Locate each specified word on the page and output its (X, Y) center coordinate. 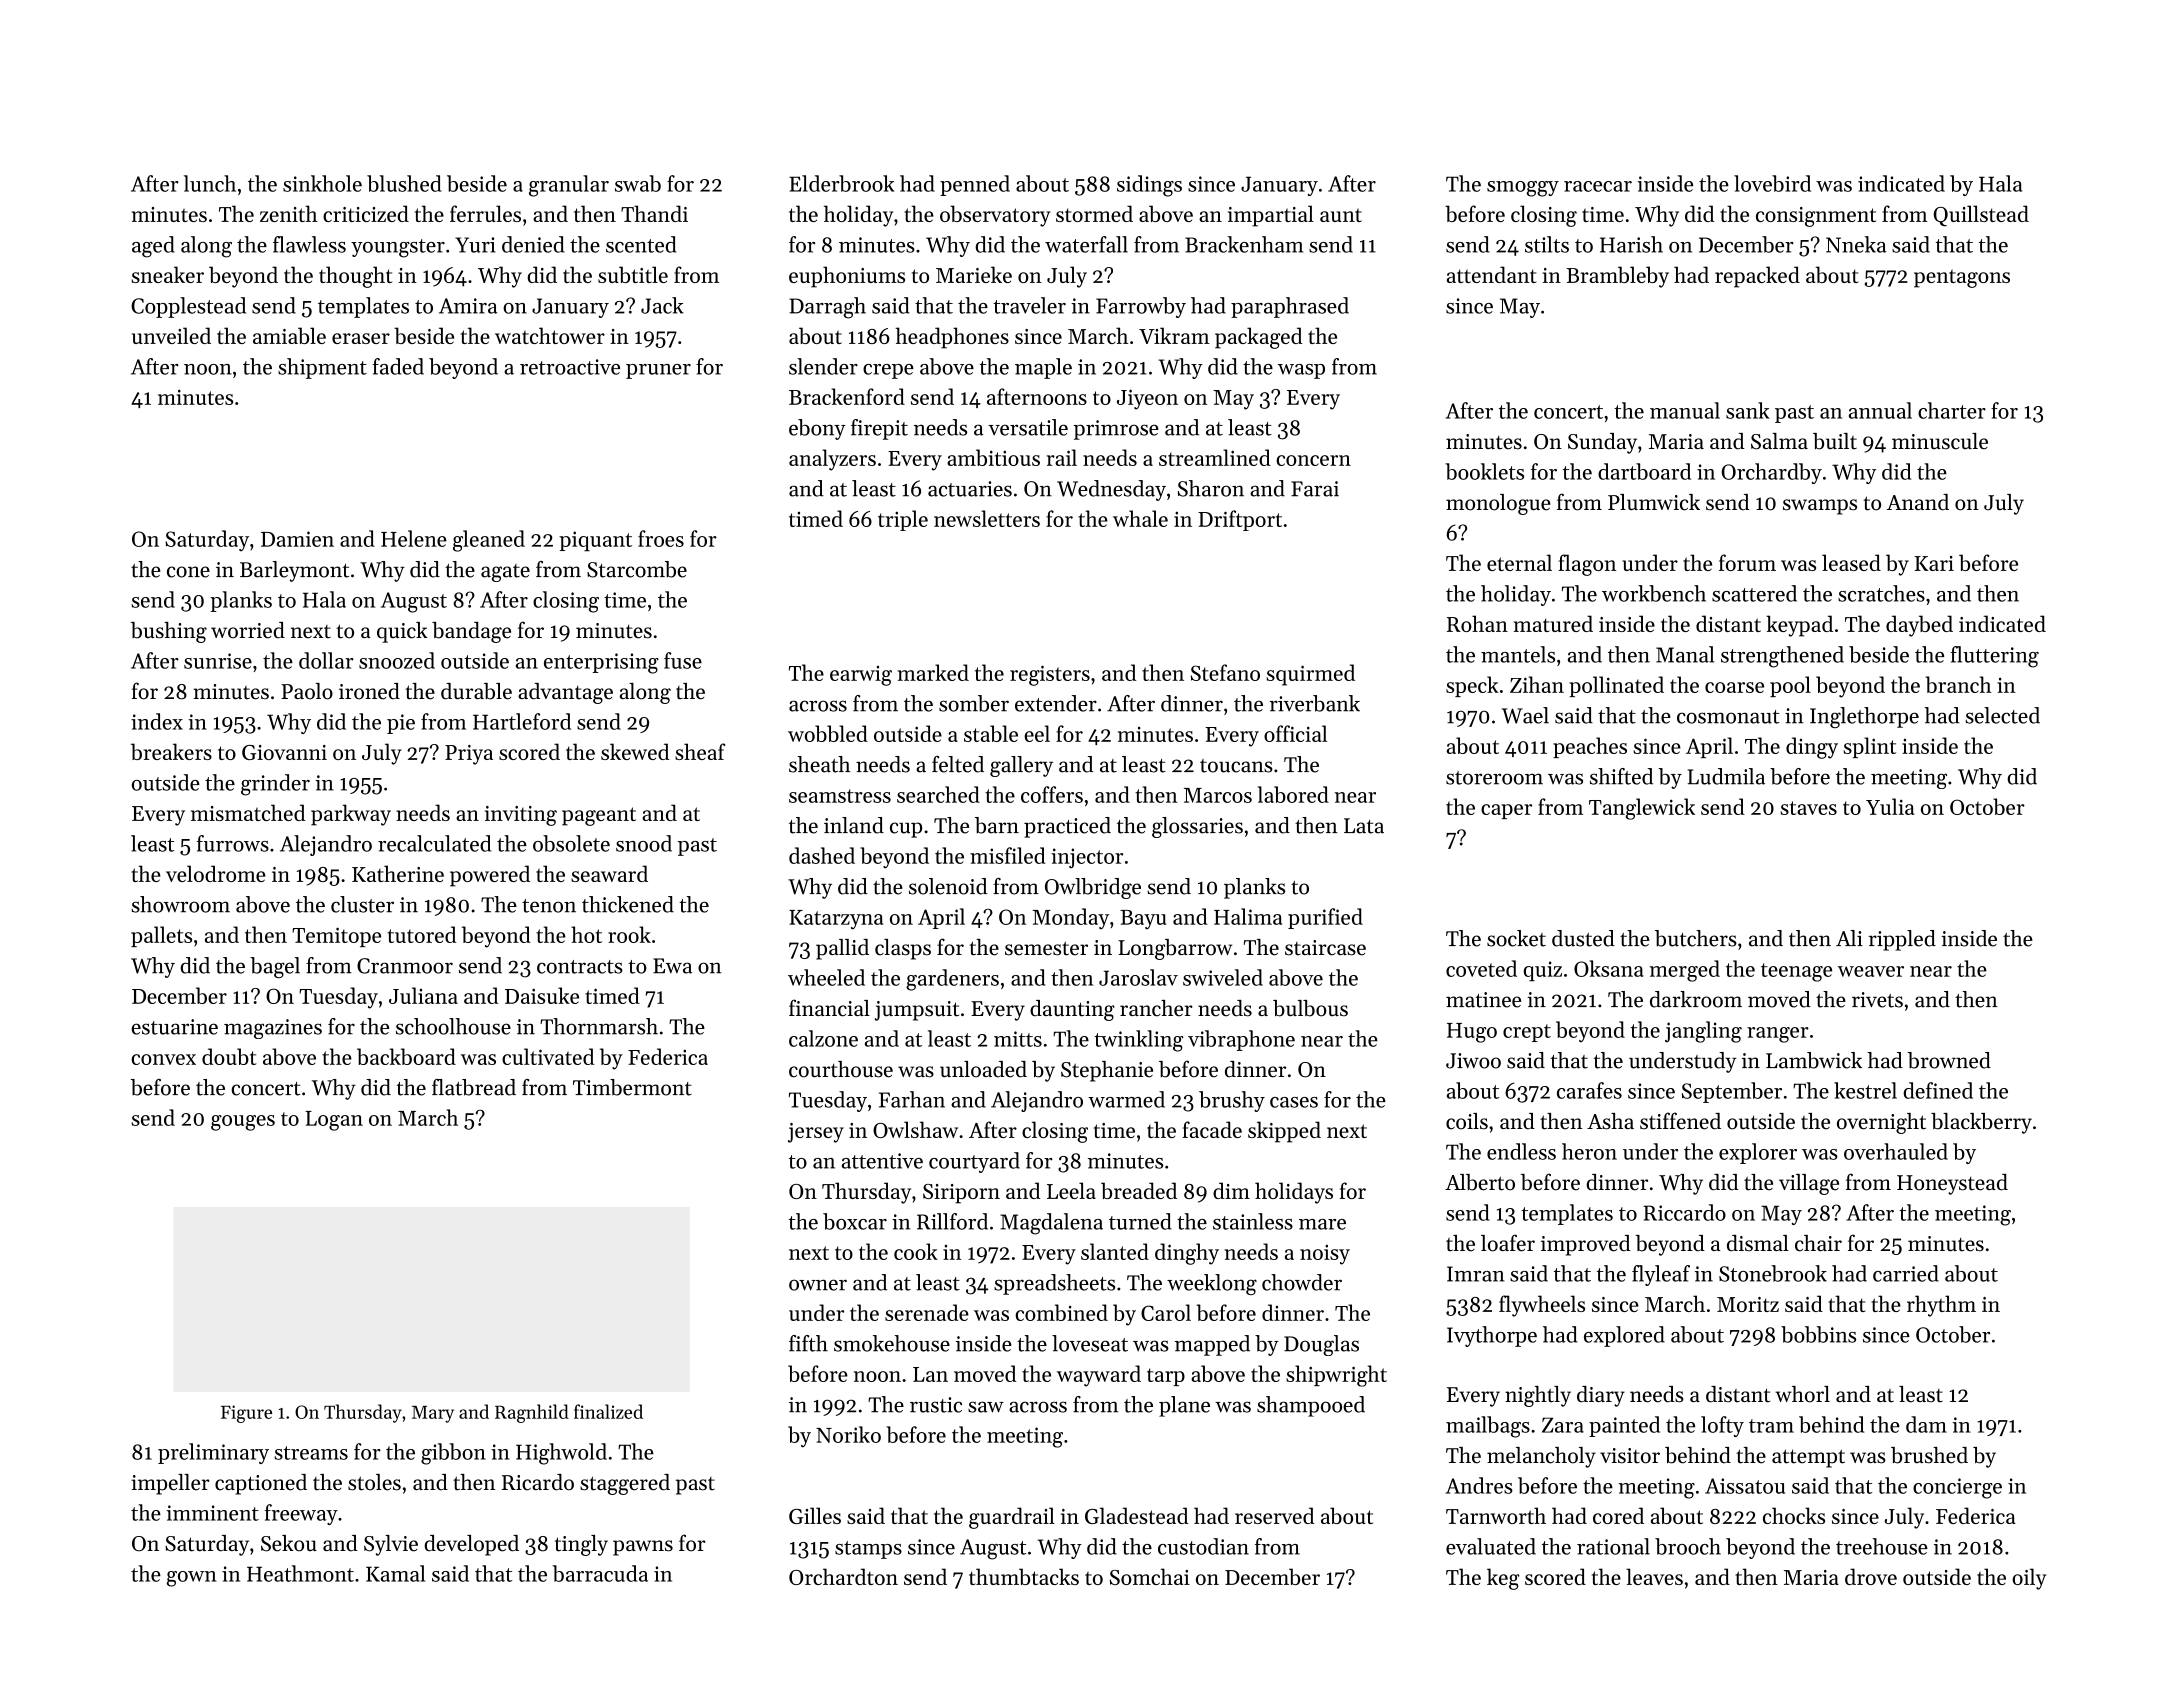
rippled (1902, 940)
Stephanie (1107, 1071)
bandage (471, 632)
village (1809, 1184)
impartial (1271, 216)
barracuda (600, 1573)
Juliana (423, 995)
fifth (808, 1343)
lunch (210, 183)
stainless (1253, 1221)
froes (661, 538)
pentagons (1962, 279)
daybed (1919, 626)
